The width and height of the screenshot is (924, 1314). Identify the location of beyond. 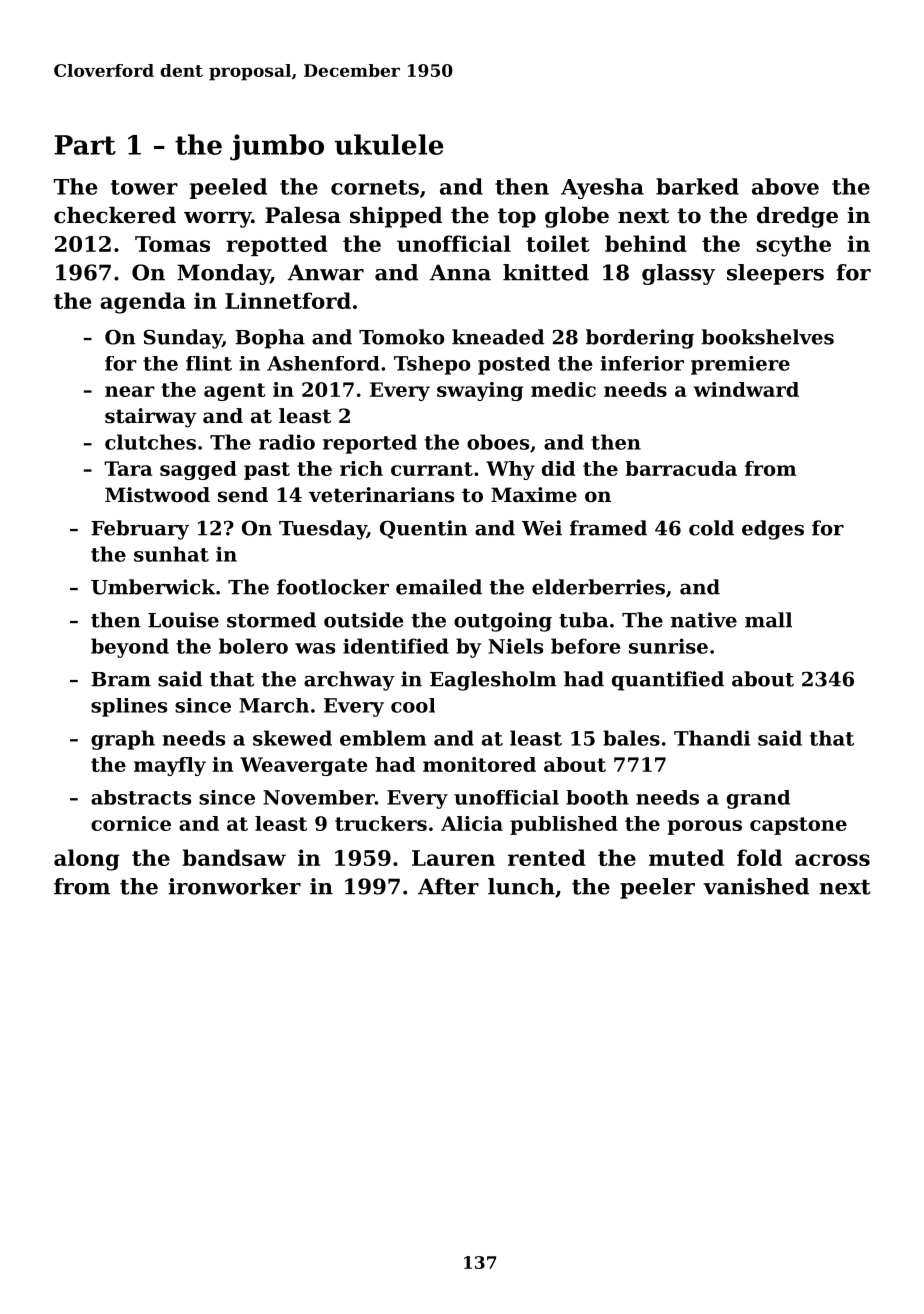
(130, 648).
